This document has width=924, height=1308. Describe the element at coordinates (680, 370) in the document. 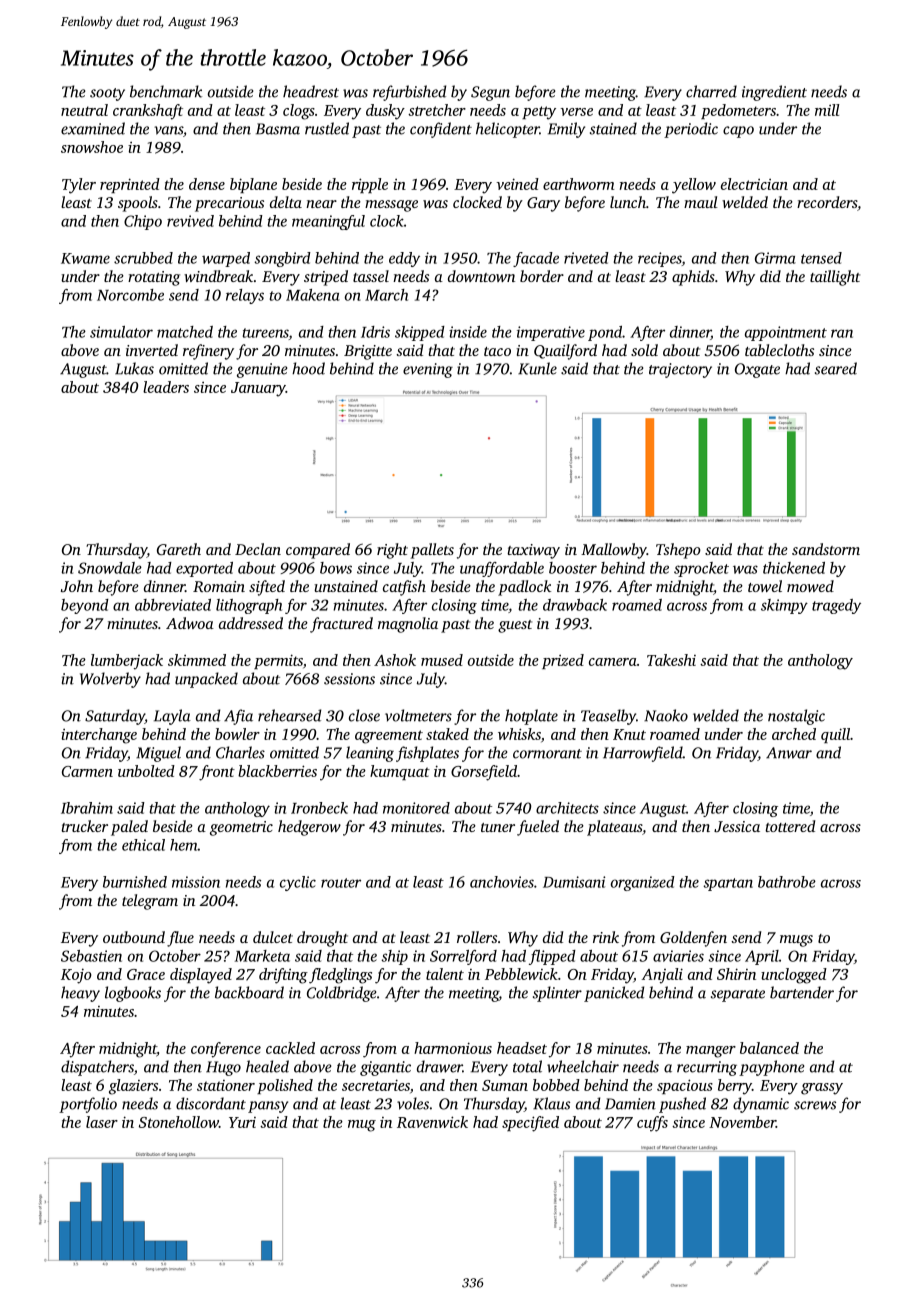

I see `trajectory` at that location.
